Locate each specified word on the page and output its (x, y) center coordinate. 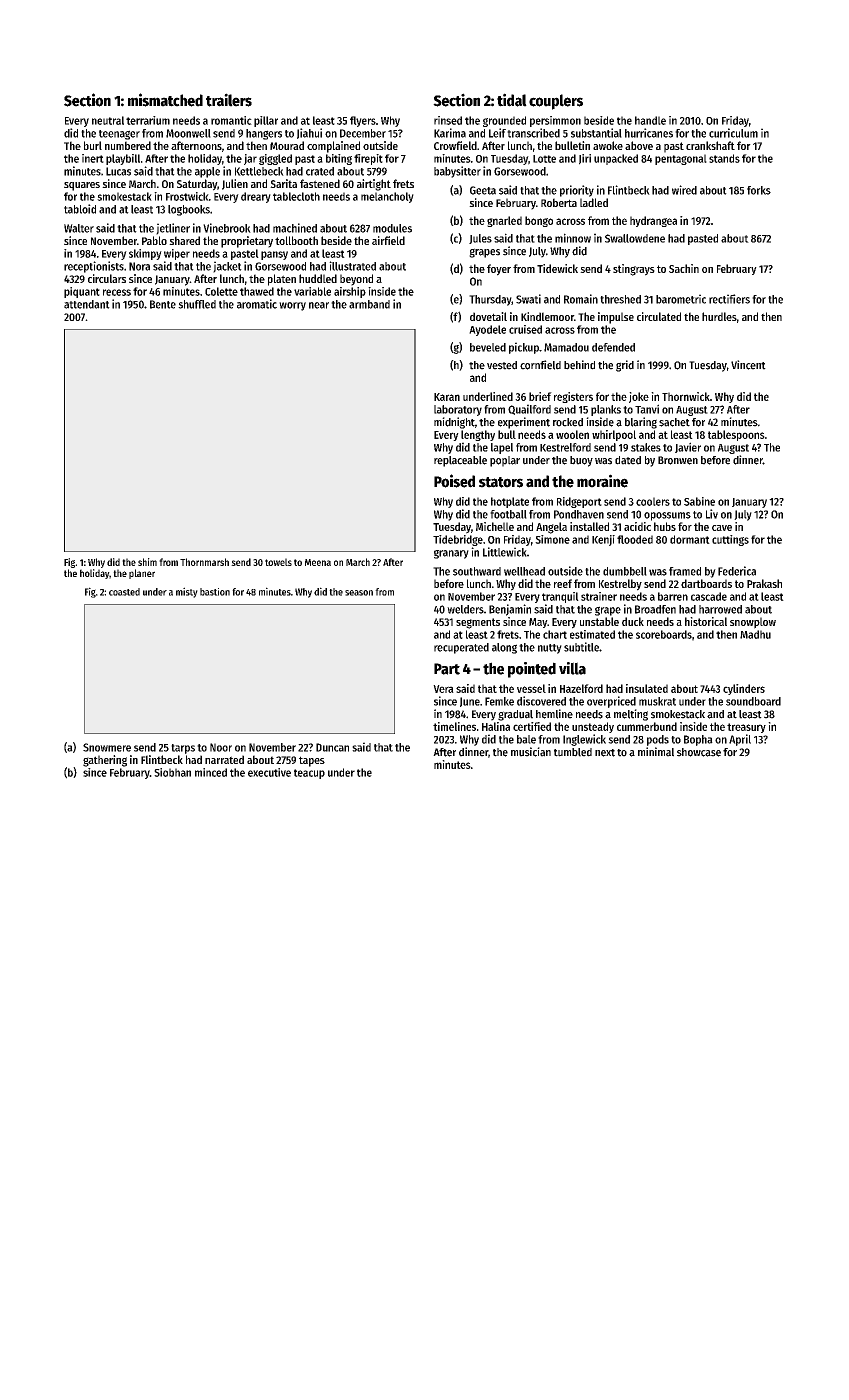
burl (93, 145)
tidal (512, 100)
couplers (556, 102)
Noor (221, 747)
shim (147, 562)
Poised (454, 481)
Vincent (748, 365)
